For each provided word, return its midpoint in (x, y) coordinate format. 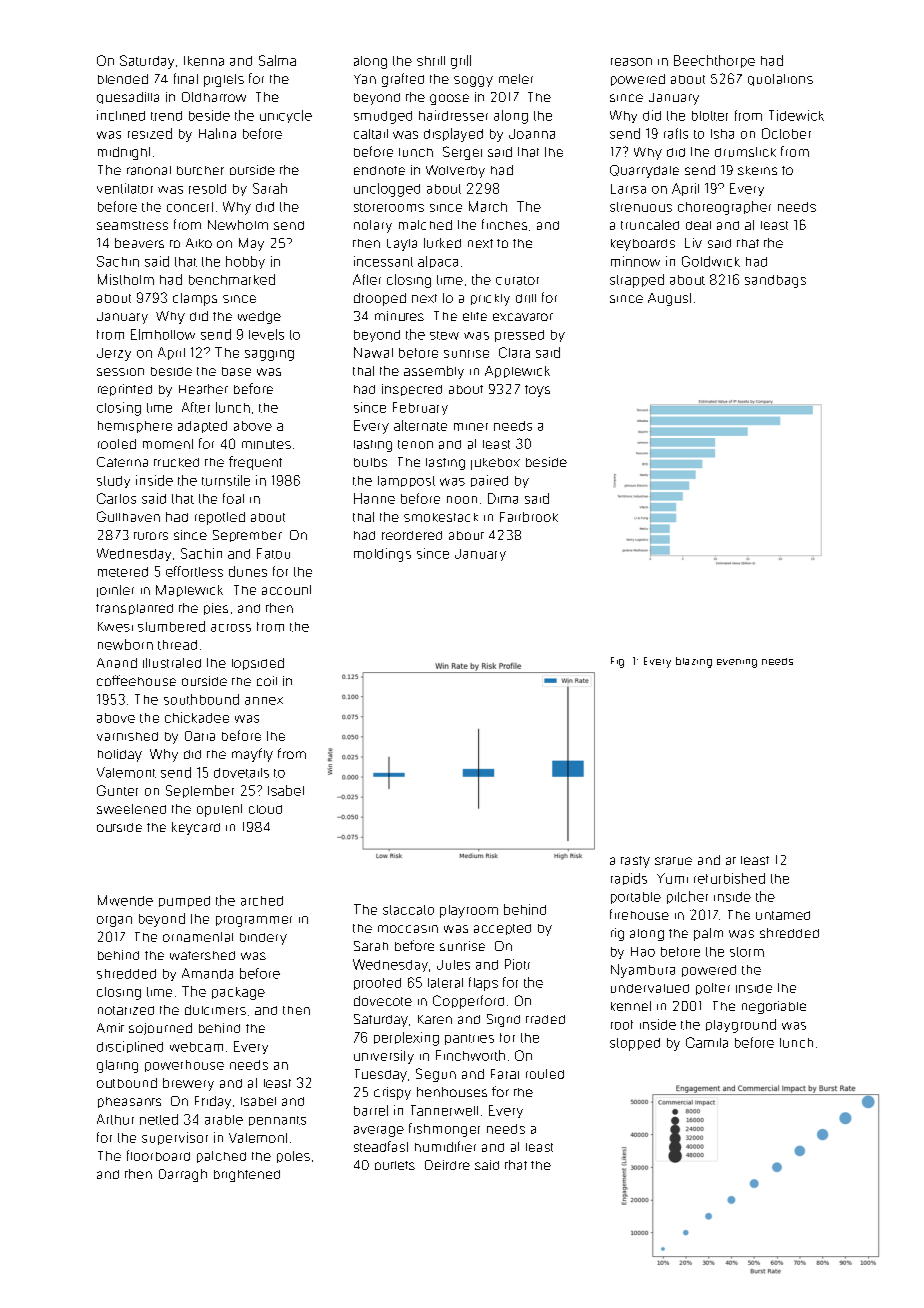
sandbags (775, 281)
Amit (110, 1028)
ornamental (198, 937)
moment (168, 444)
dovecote (383, 1001)
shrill (431, 61)
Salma (277, 60)
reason (631, 62)
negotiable (774, 1007)
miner (471, 427)
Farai (505, 1074)
